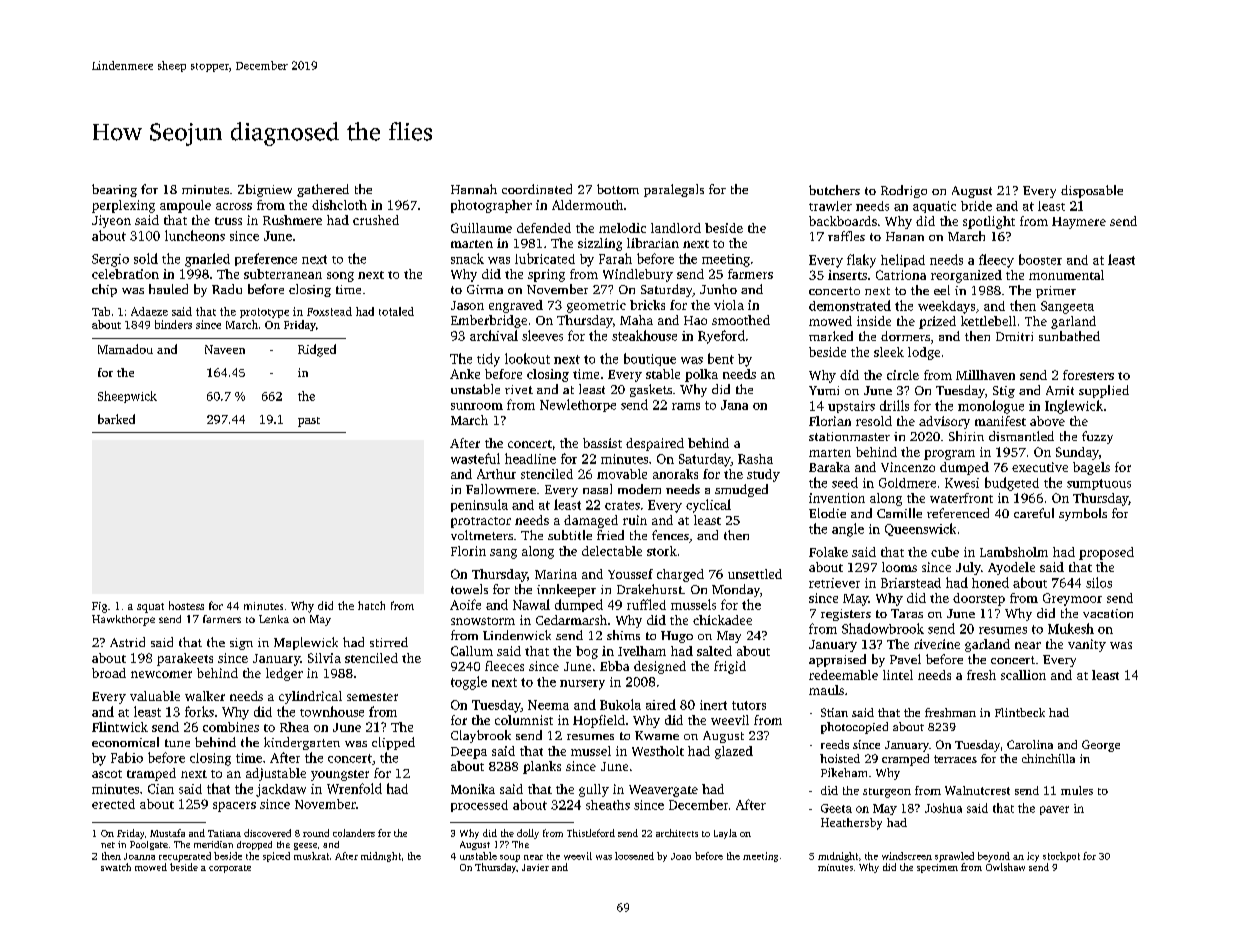 This document has height=952, width=1233. Describe the element at coordinates (265, 190) in the document. I see `Zbigniew` at that location.
